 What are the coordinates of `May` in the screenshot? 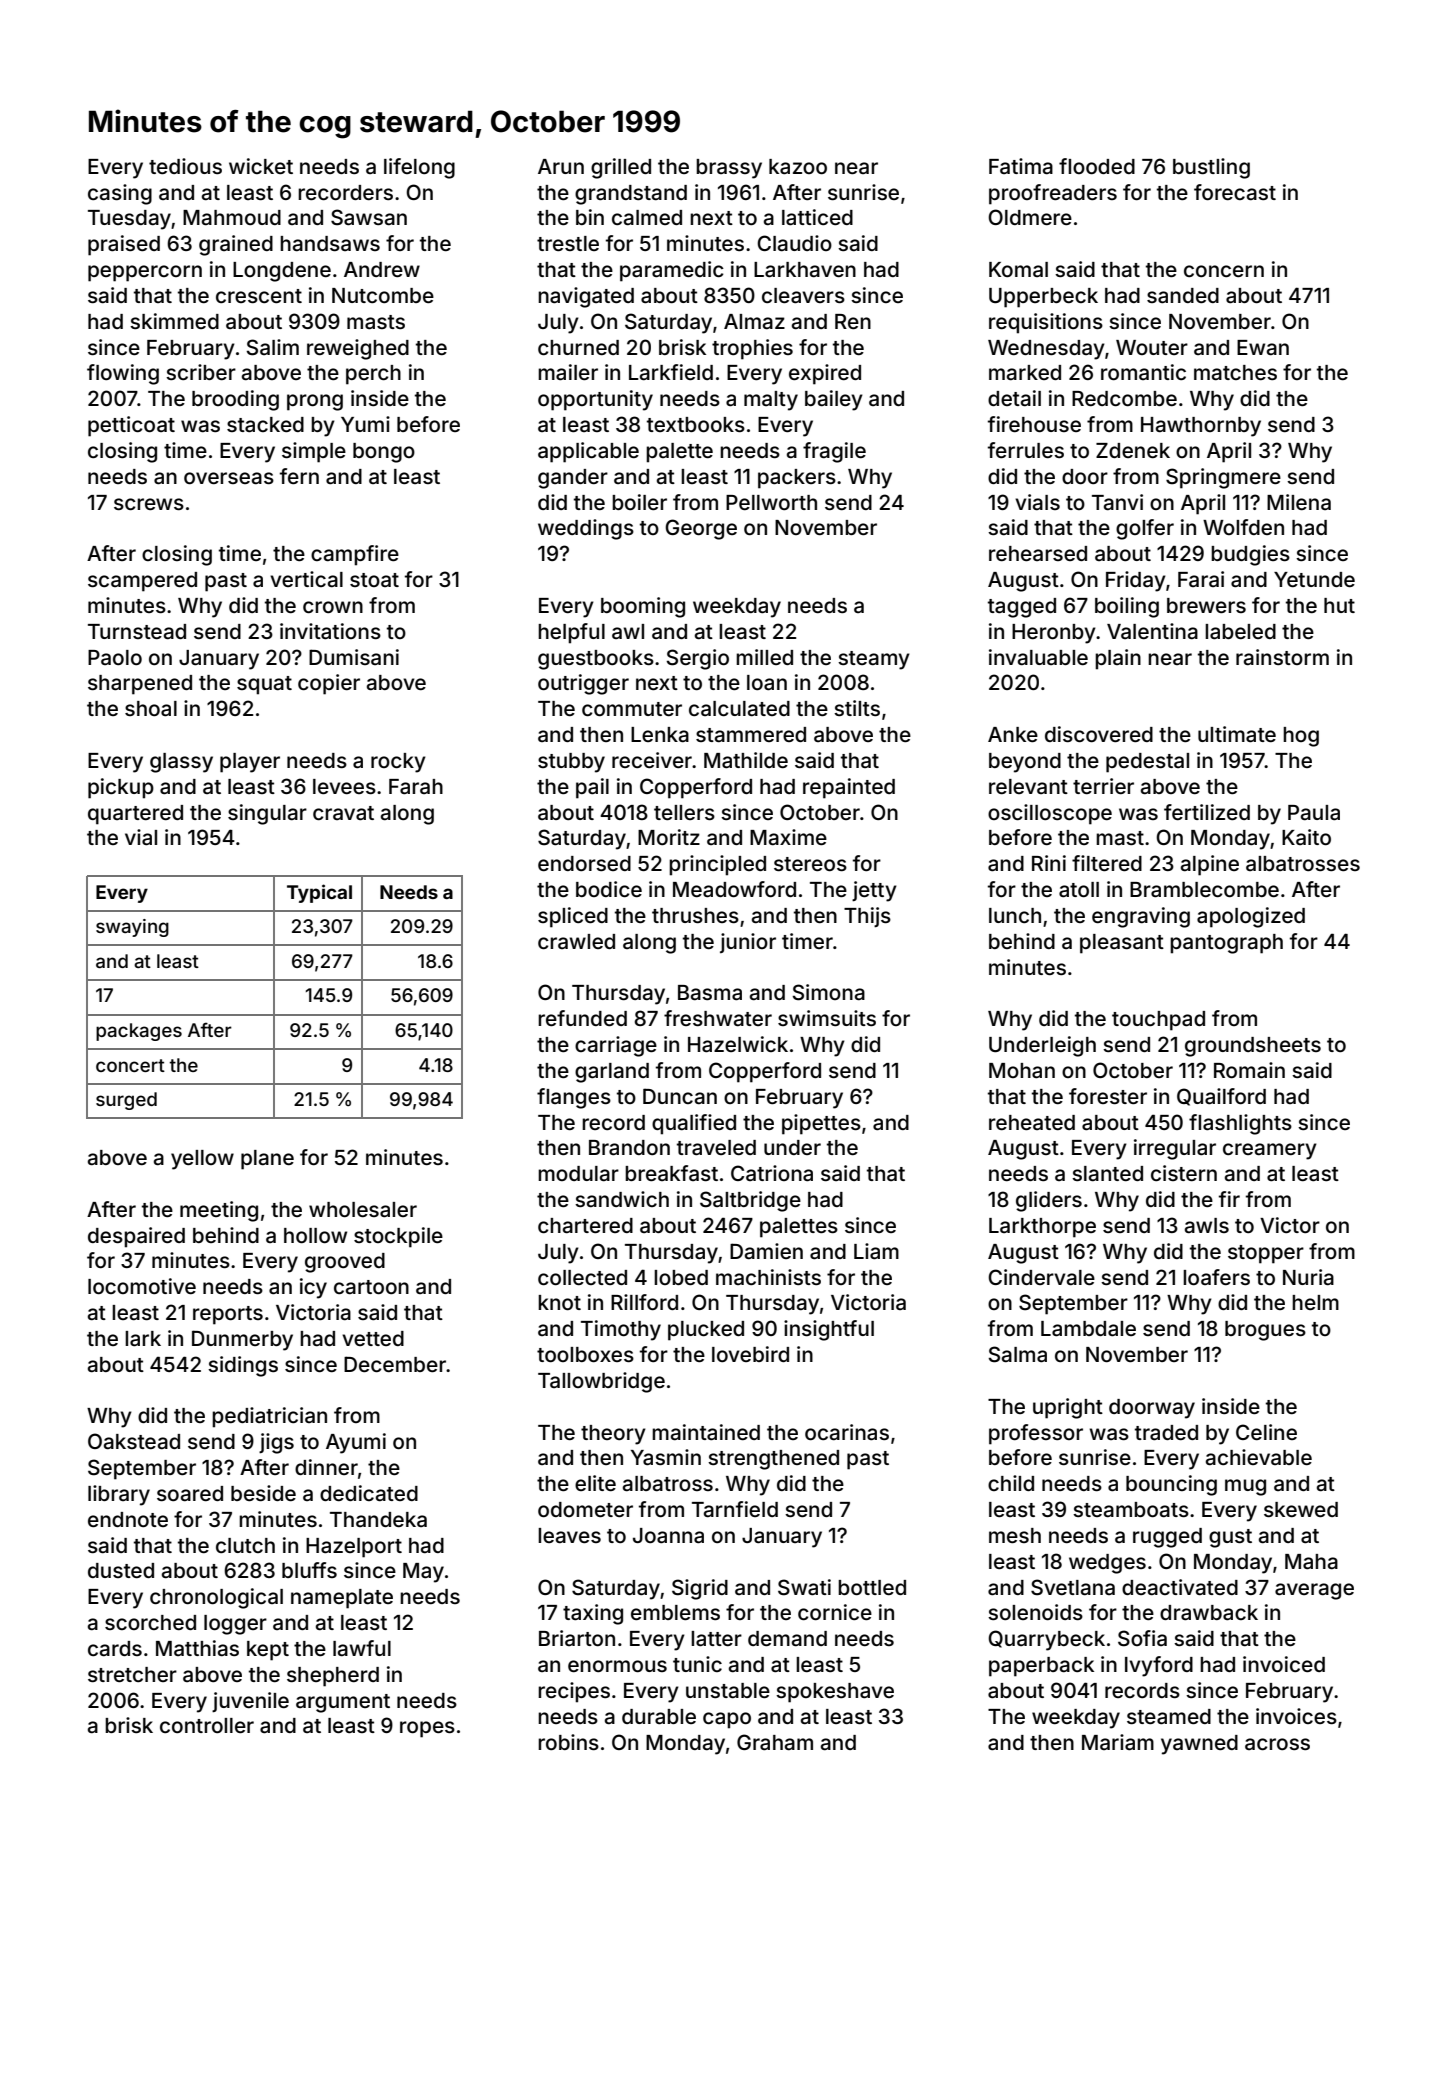 It's located at (423, 1573).
